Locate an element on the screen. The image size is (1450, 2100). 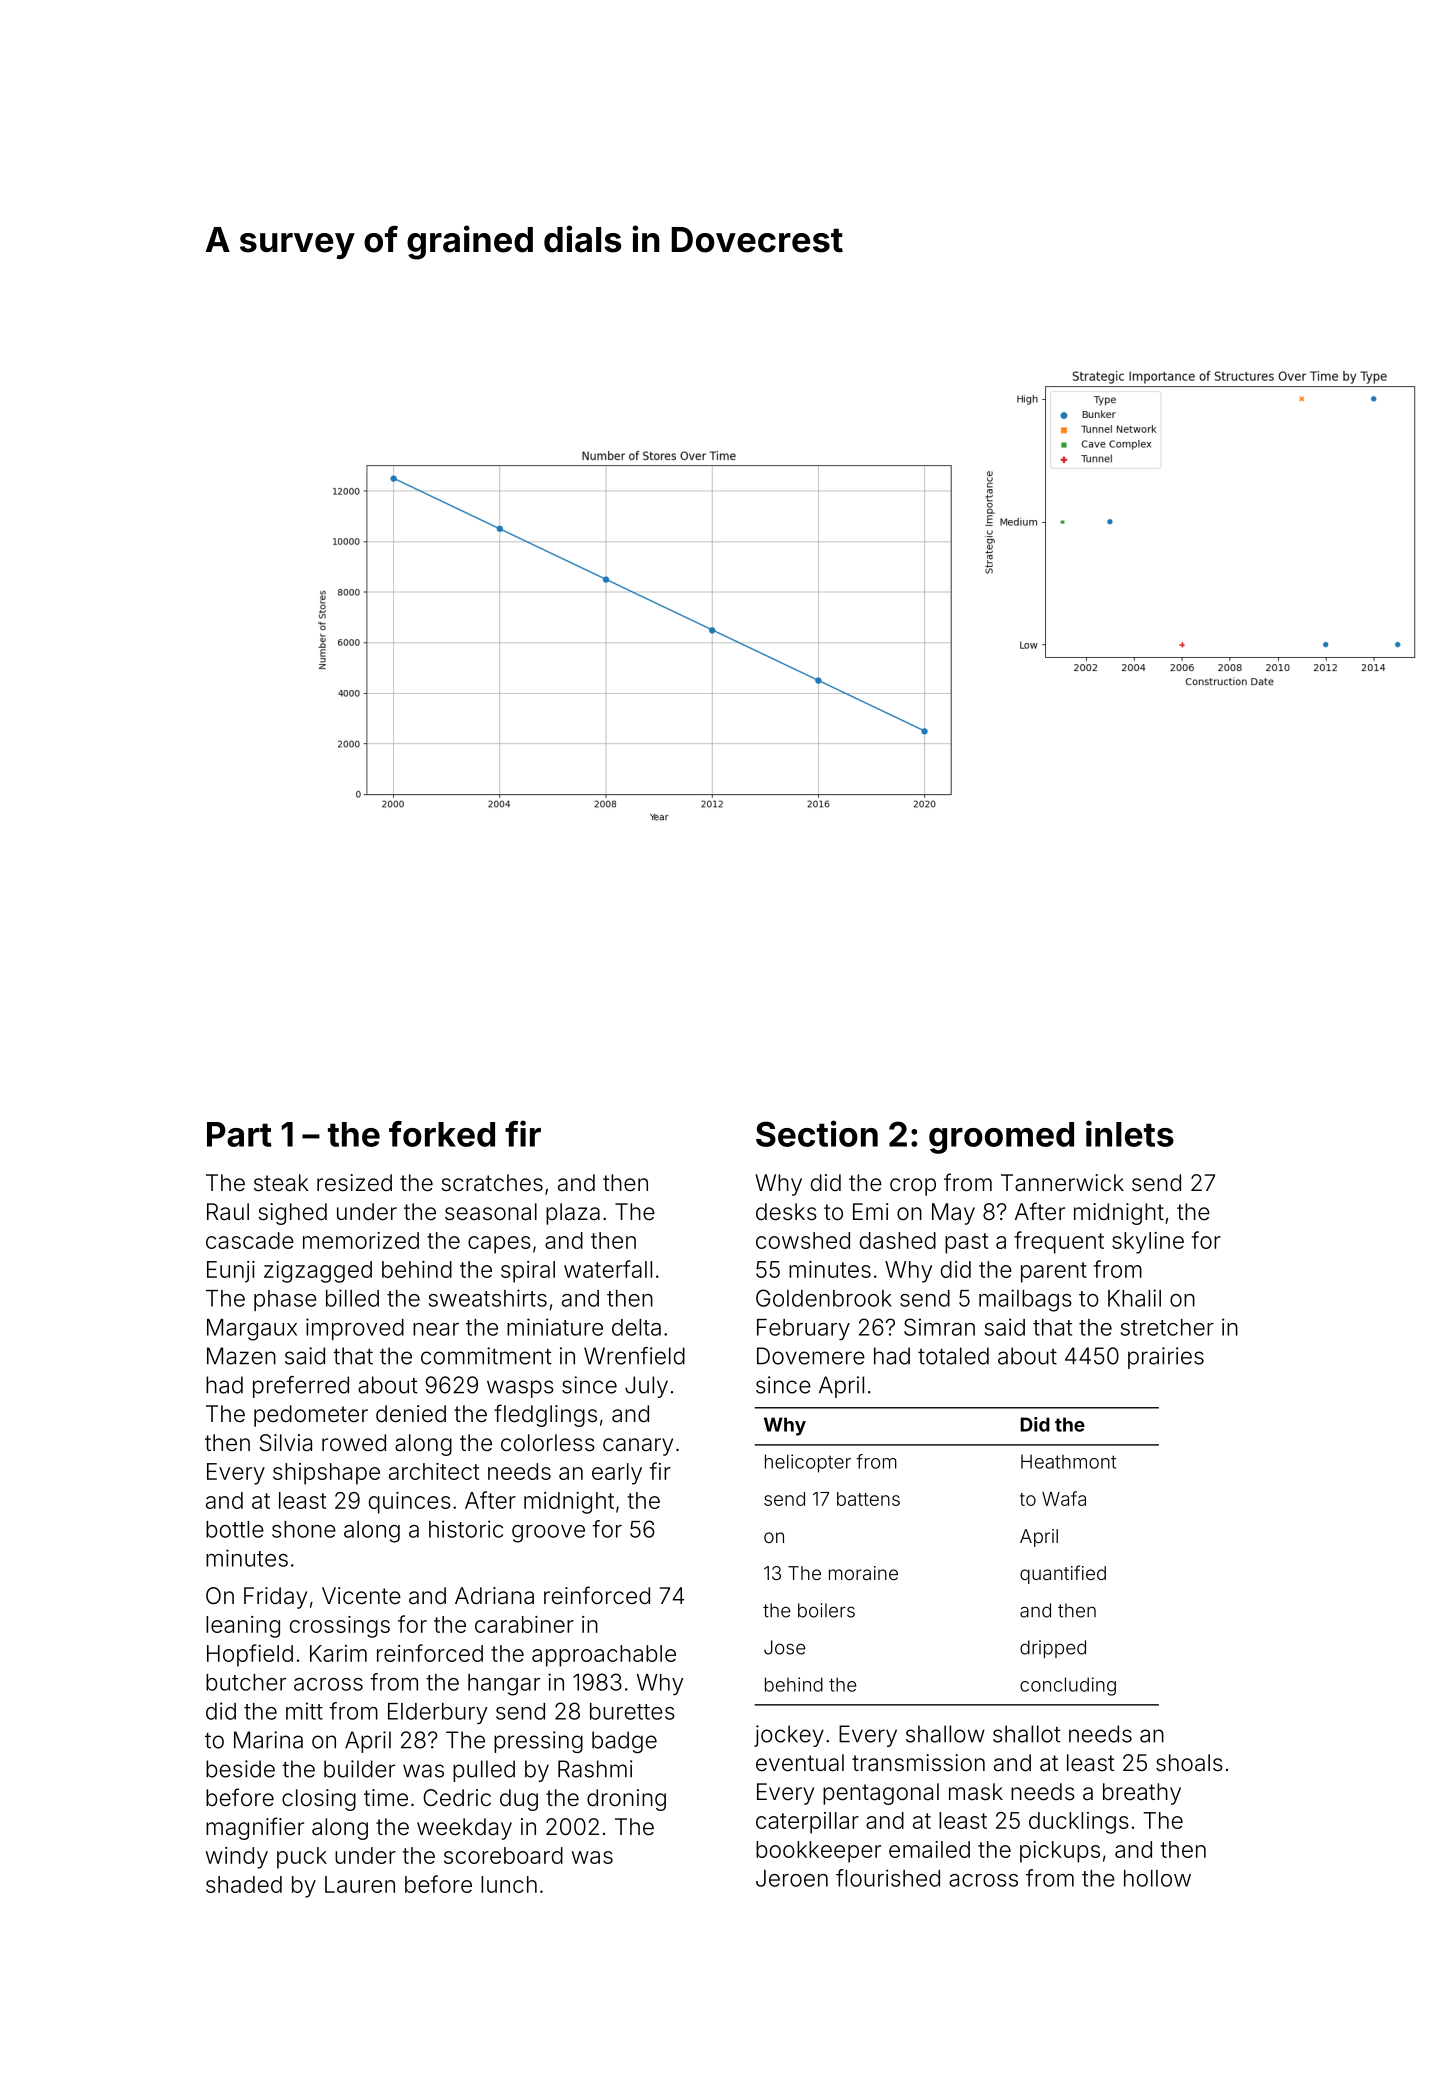
Part is located at coordinates (239, 1134).
